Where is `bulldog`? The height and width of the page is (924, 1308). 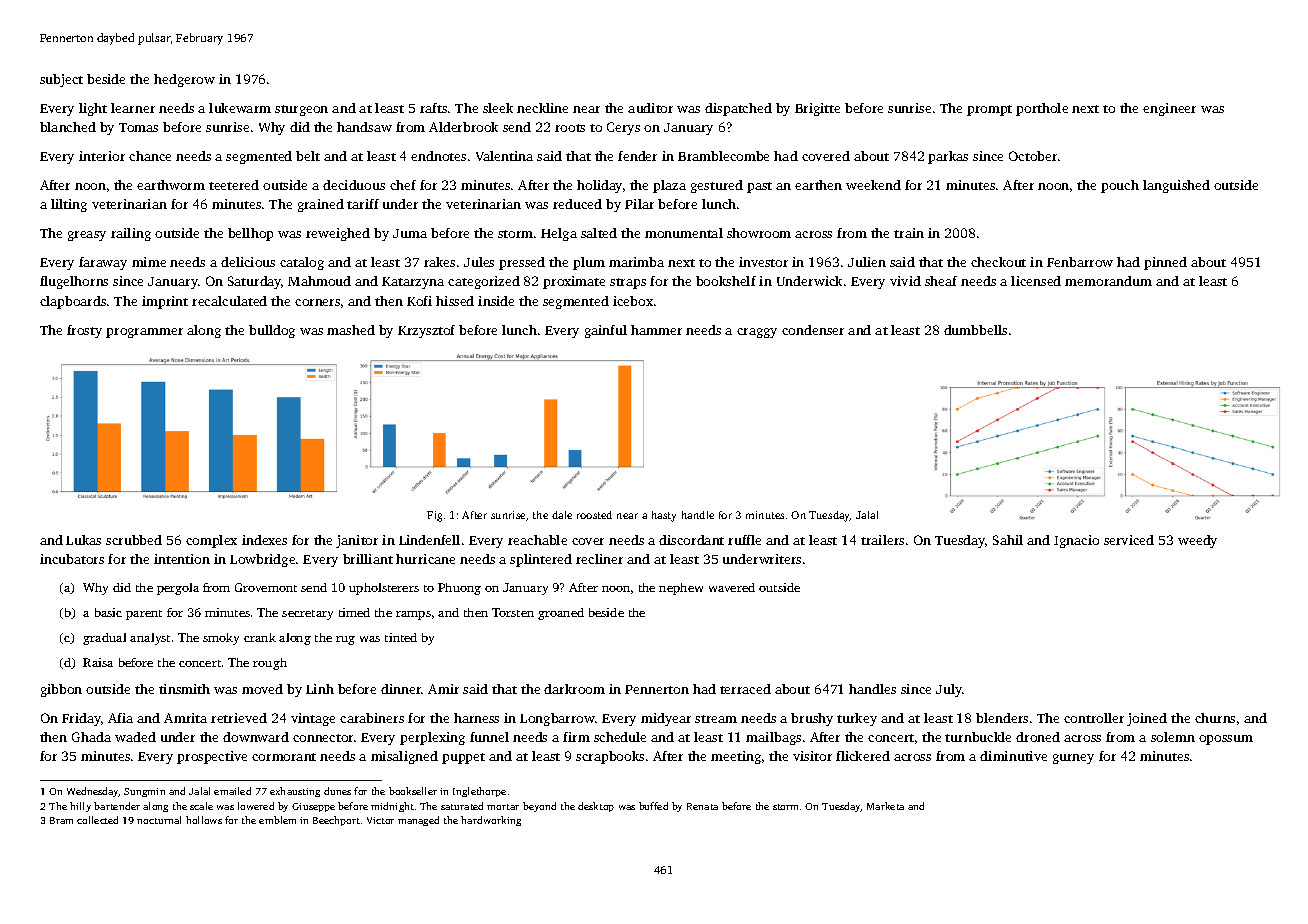 bulldog is located at coordinates (272, 331).
